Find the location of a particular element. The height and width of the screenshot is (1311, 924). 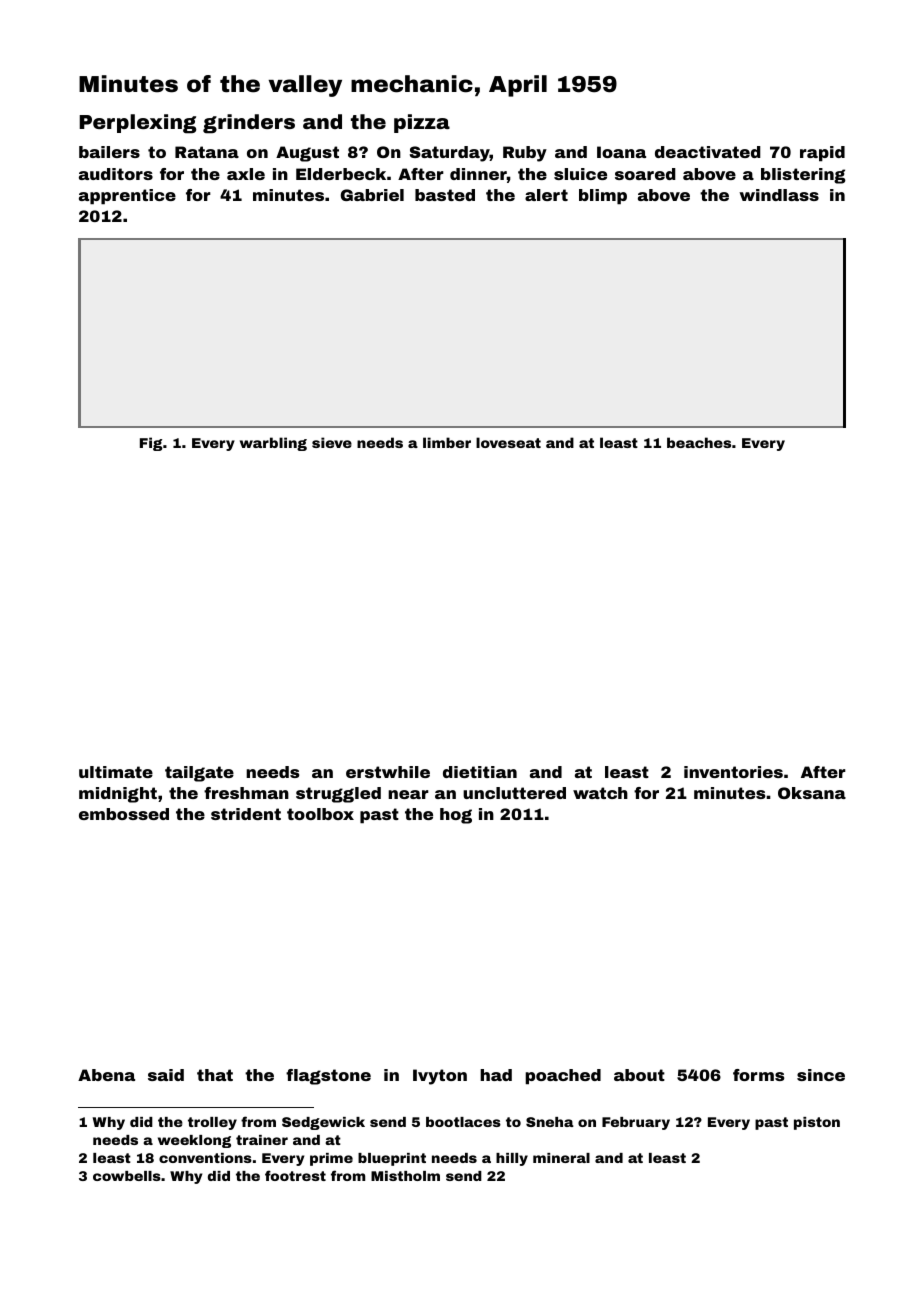

poached is located at coordinates (563, 1077).
